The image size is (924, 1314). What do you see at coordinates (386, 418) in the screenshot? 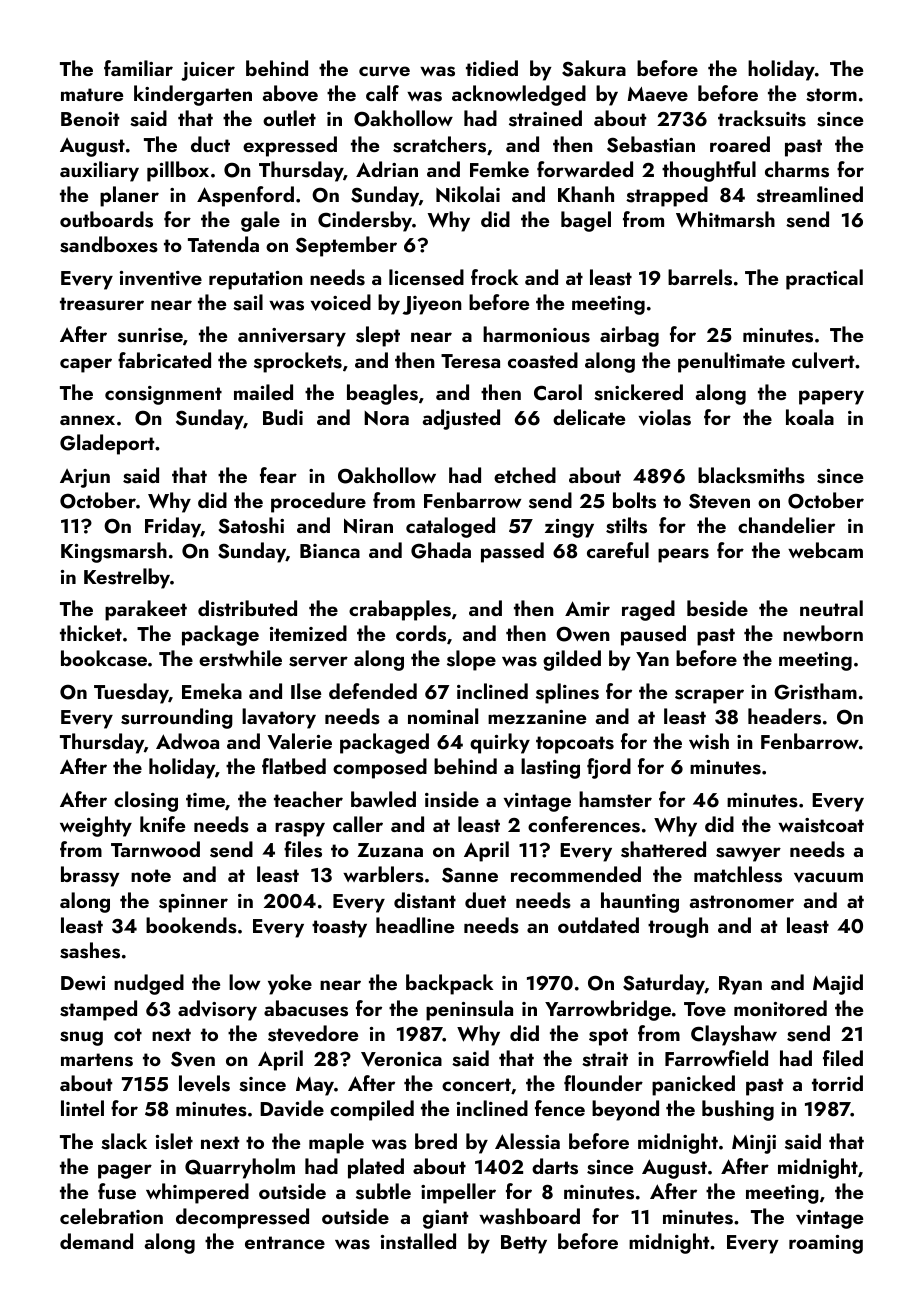
I see `Nora` at bounding box center [386, 418].
